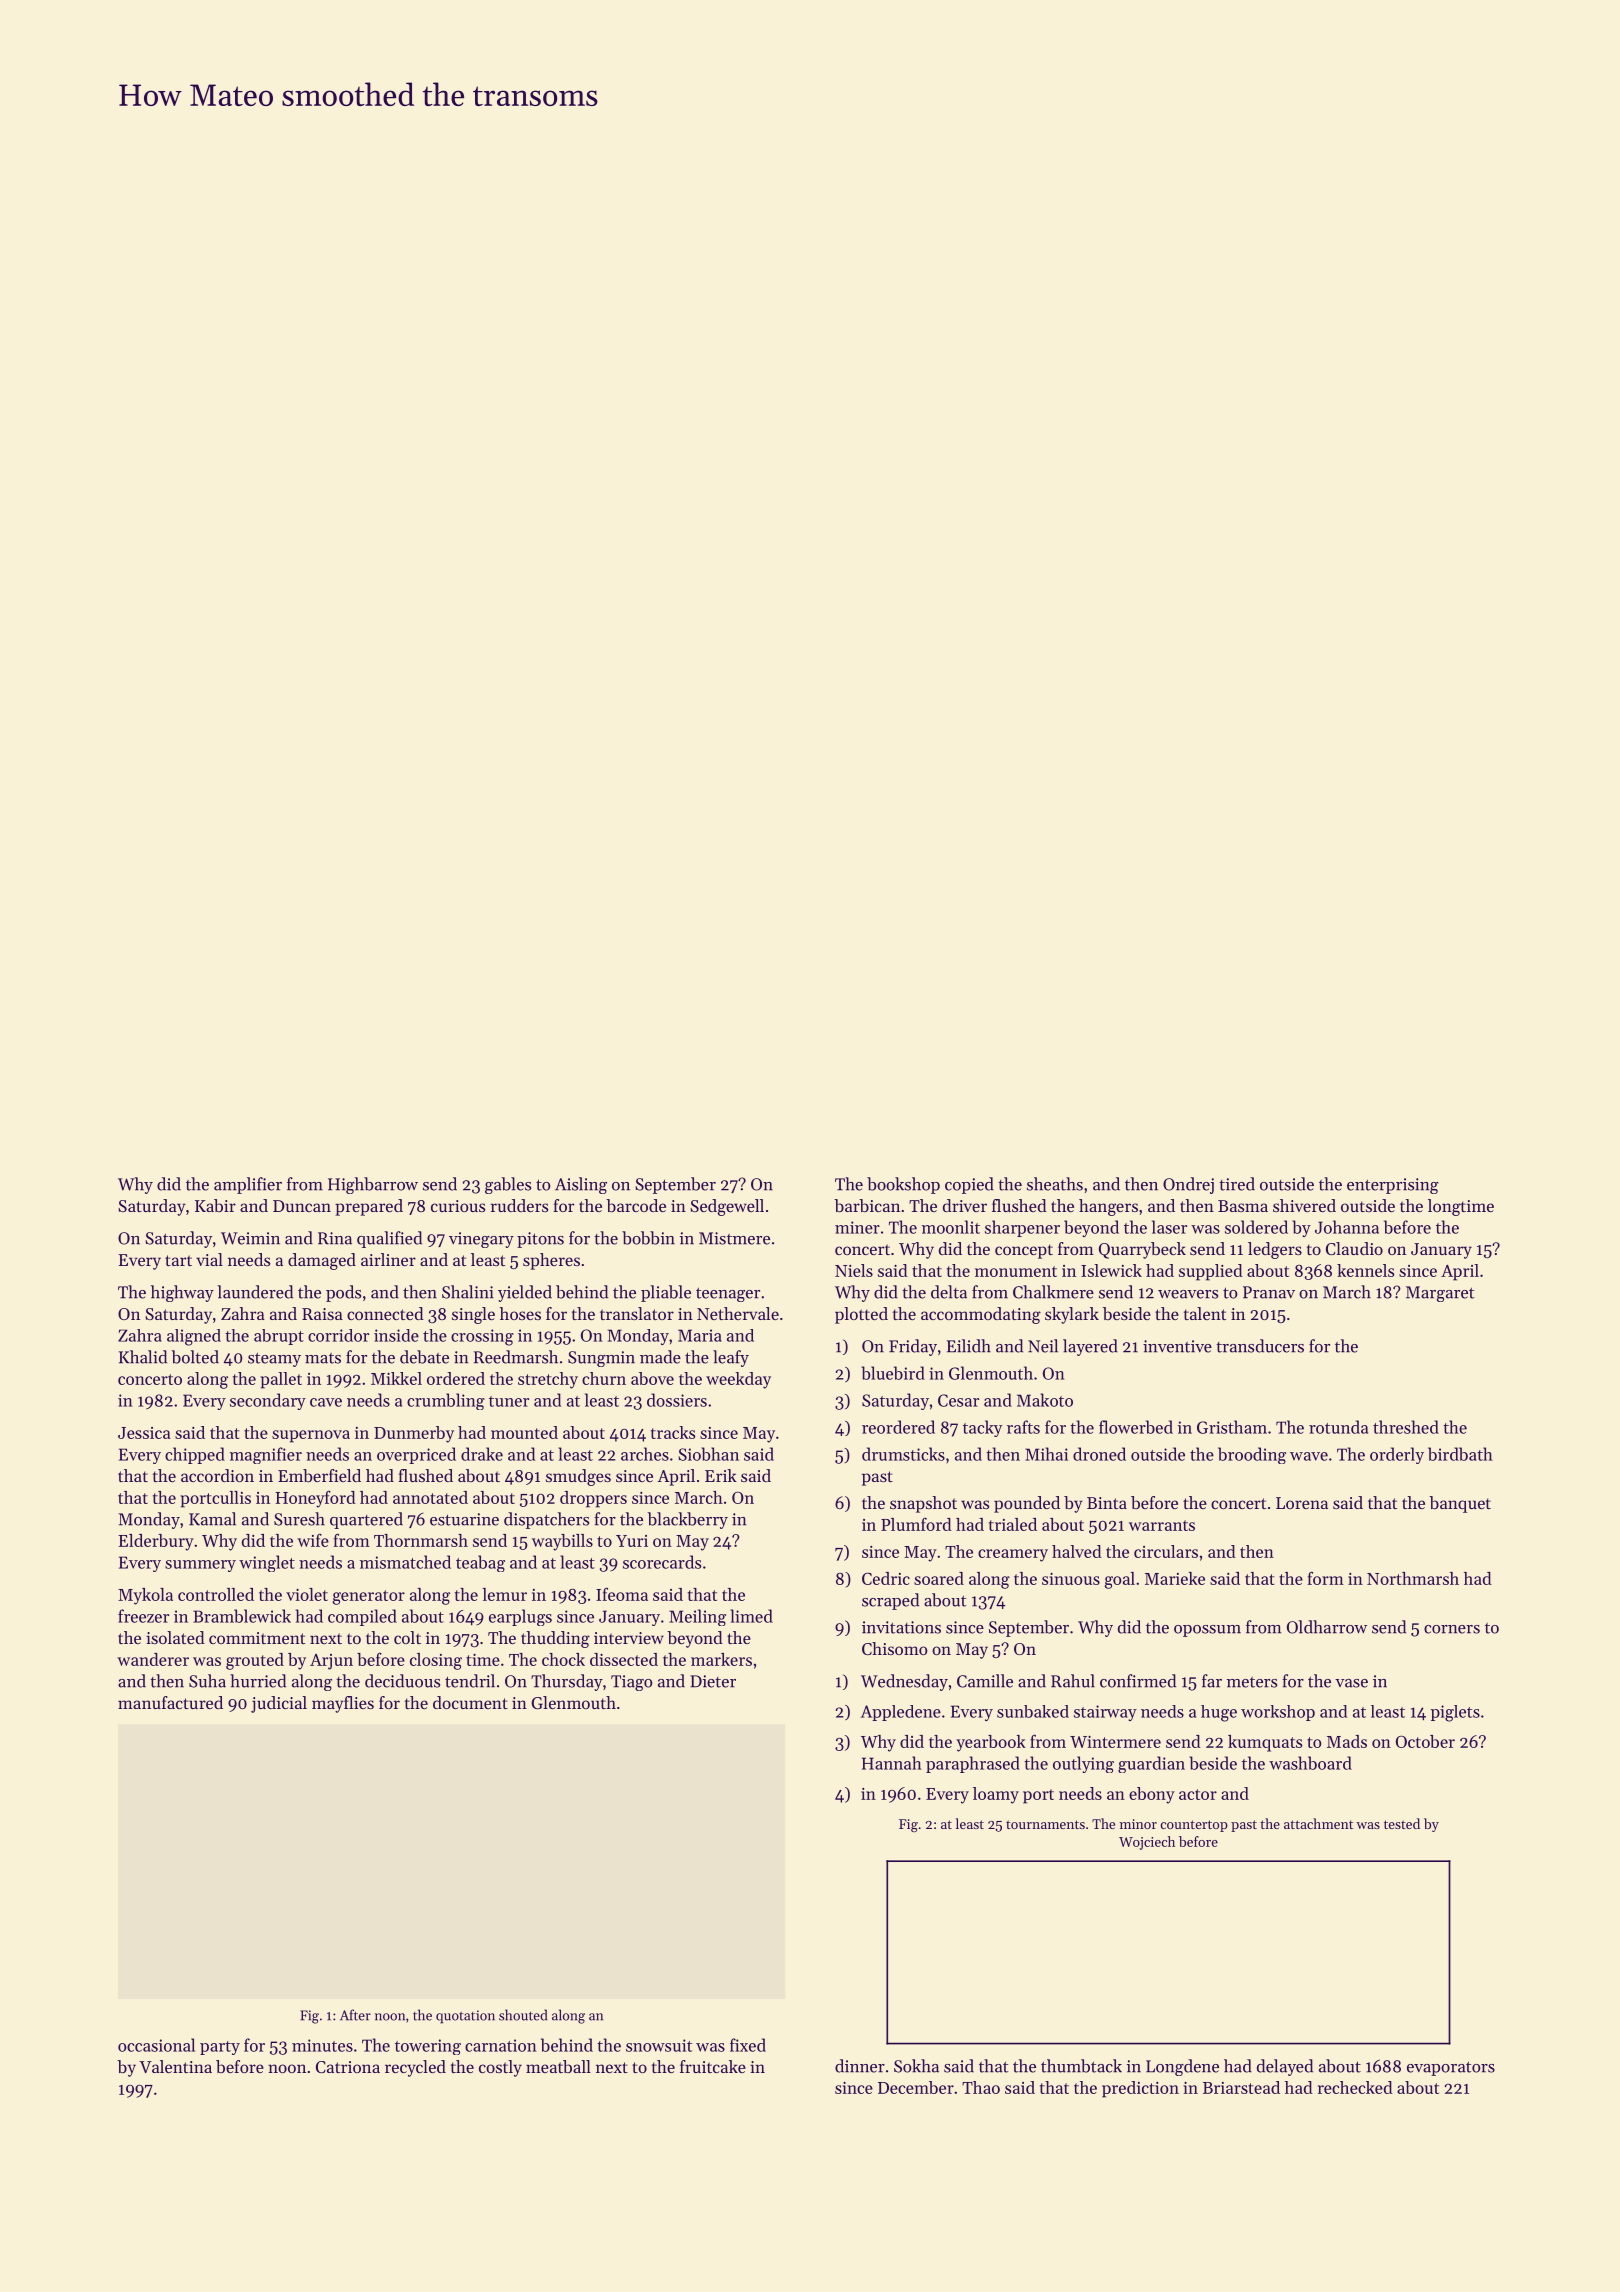 This screenshot has height=2292, width=1620. What do you see at coordinates (366, 1520) in the screenshot?
I see `quartered` at bounding box center [366, 1520].
